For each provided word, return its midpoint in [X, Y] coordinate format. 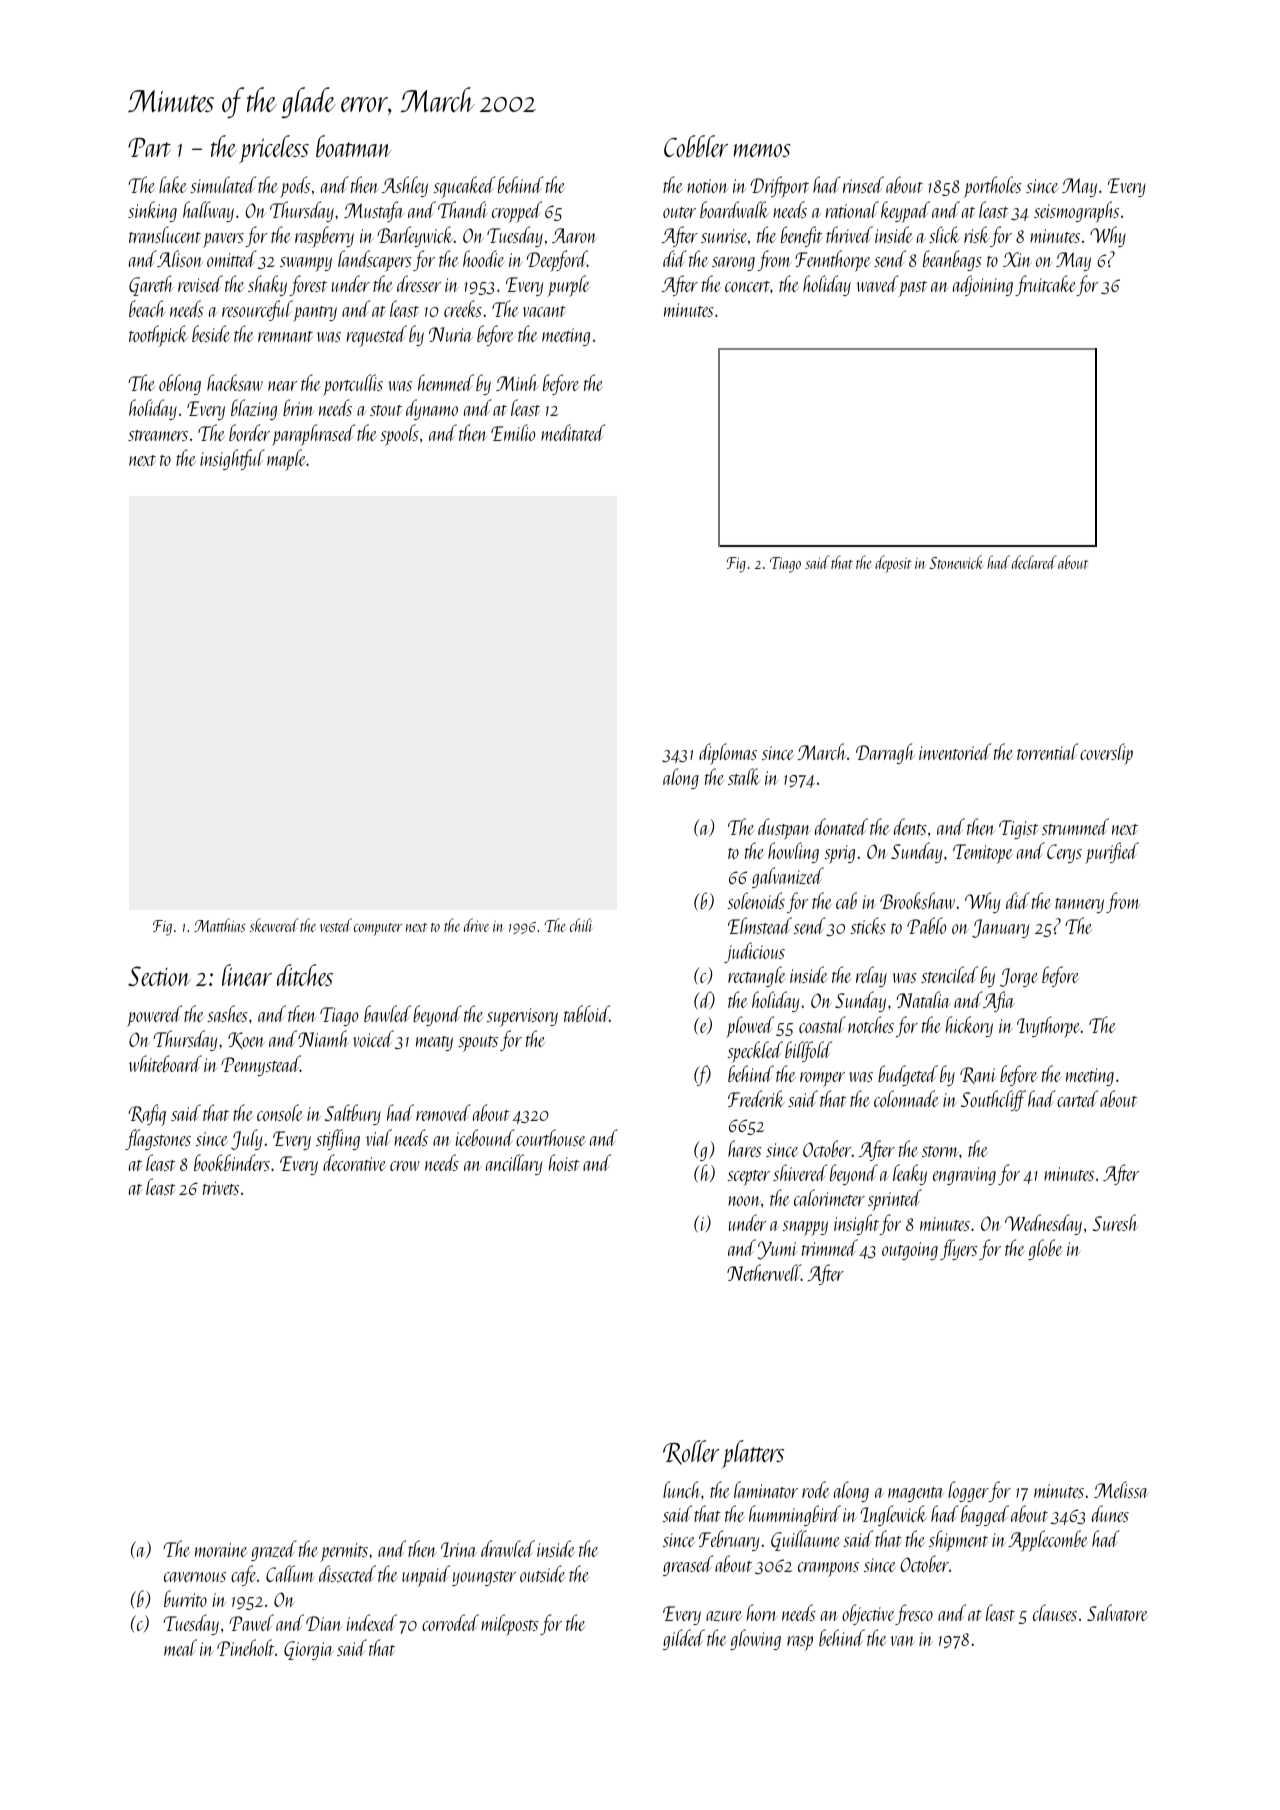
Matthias [220, 925]
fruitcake [1046, 285]
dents [910, 826]
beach [147, 308]
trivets [221, 1188]
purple [568, 286]
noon [744, 1201]
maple [286, 460]
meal [180, 1647]
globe [1045, 1249]
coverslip [1106, 754]
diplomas [728, 754]
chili [581, 925]
